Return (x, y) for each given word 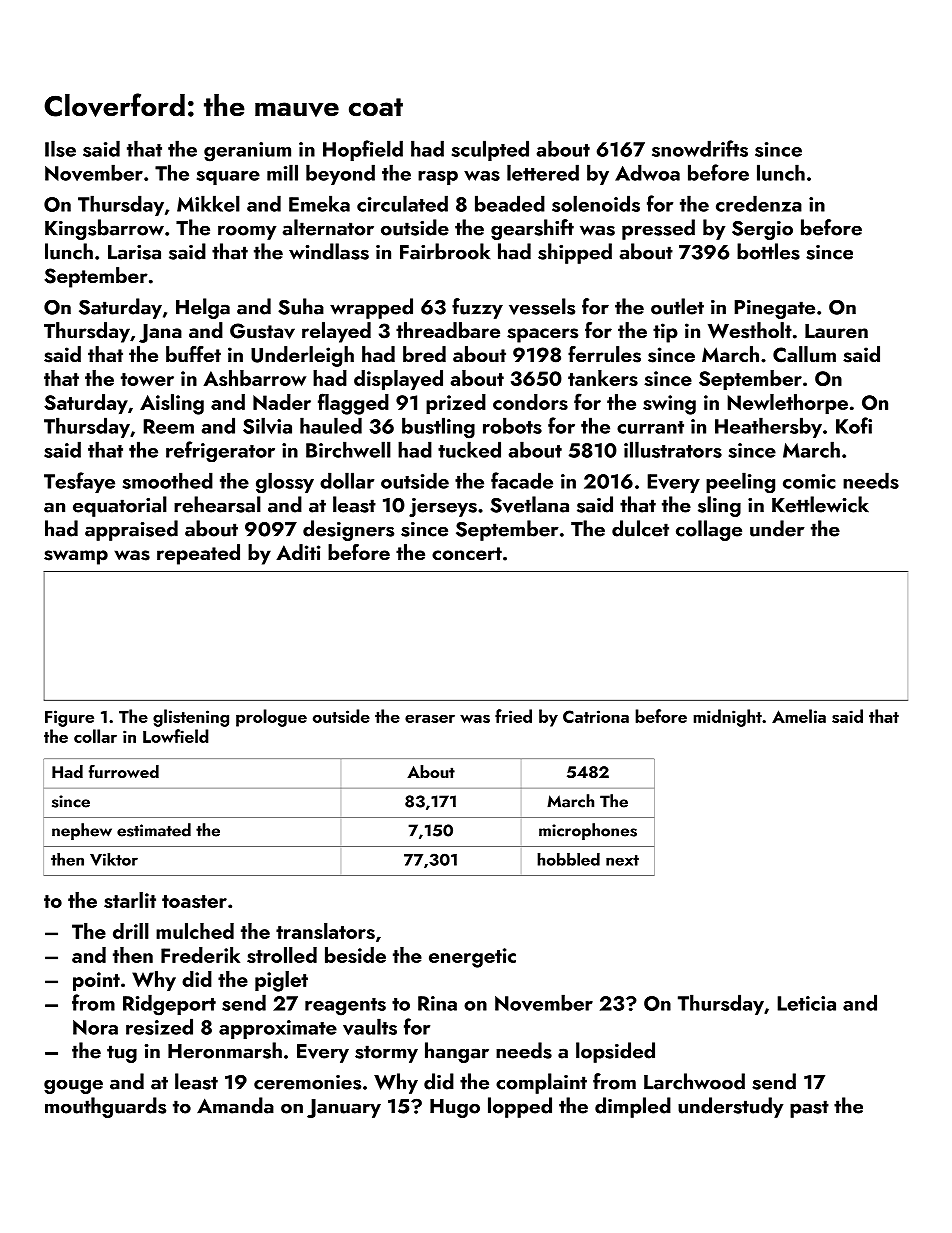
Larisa (134, 252)
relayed (336, 332)
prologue (271, 718)
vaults (370, 1026)
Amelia (799, 716)
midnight (727, 718)
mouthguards (105, 1107)
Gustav (262, 331)
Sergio (762, 230)
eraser (430, 718)
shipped (575, 253)
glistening (191, 718)
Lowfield (176, 736)
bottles (768, 251)
